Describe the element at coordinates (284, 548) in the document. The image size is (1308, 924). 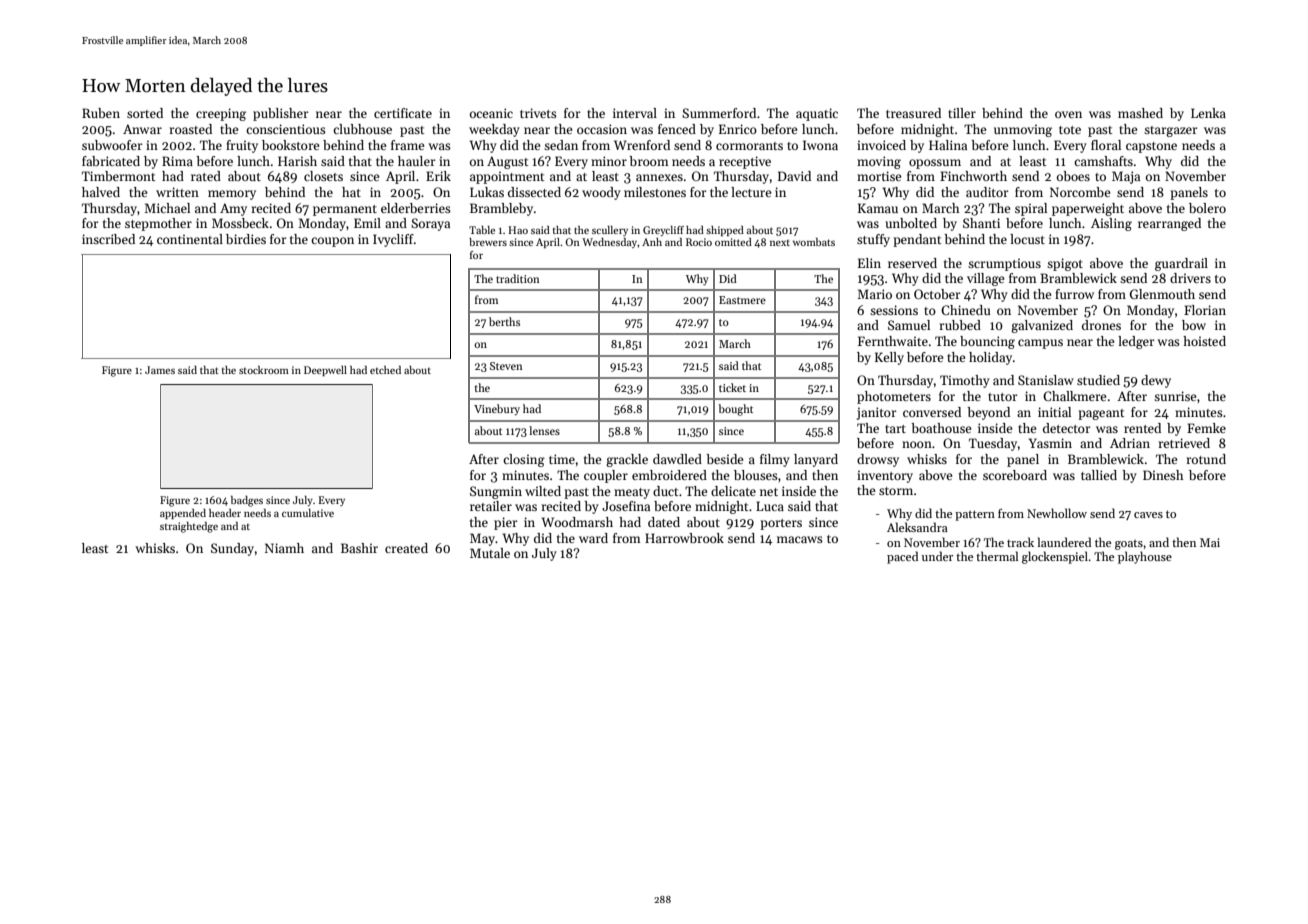
I see `Niamh` at that location.
